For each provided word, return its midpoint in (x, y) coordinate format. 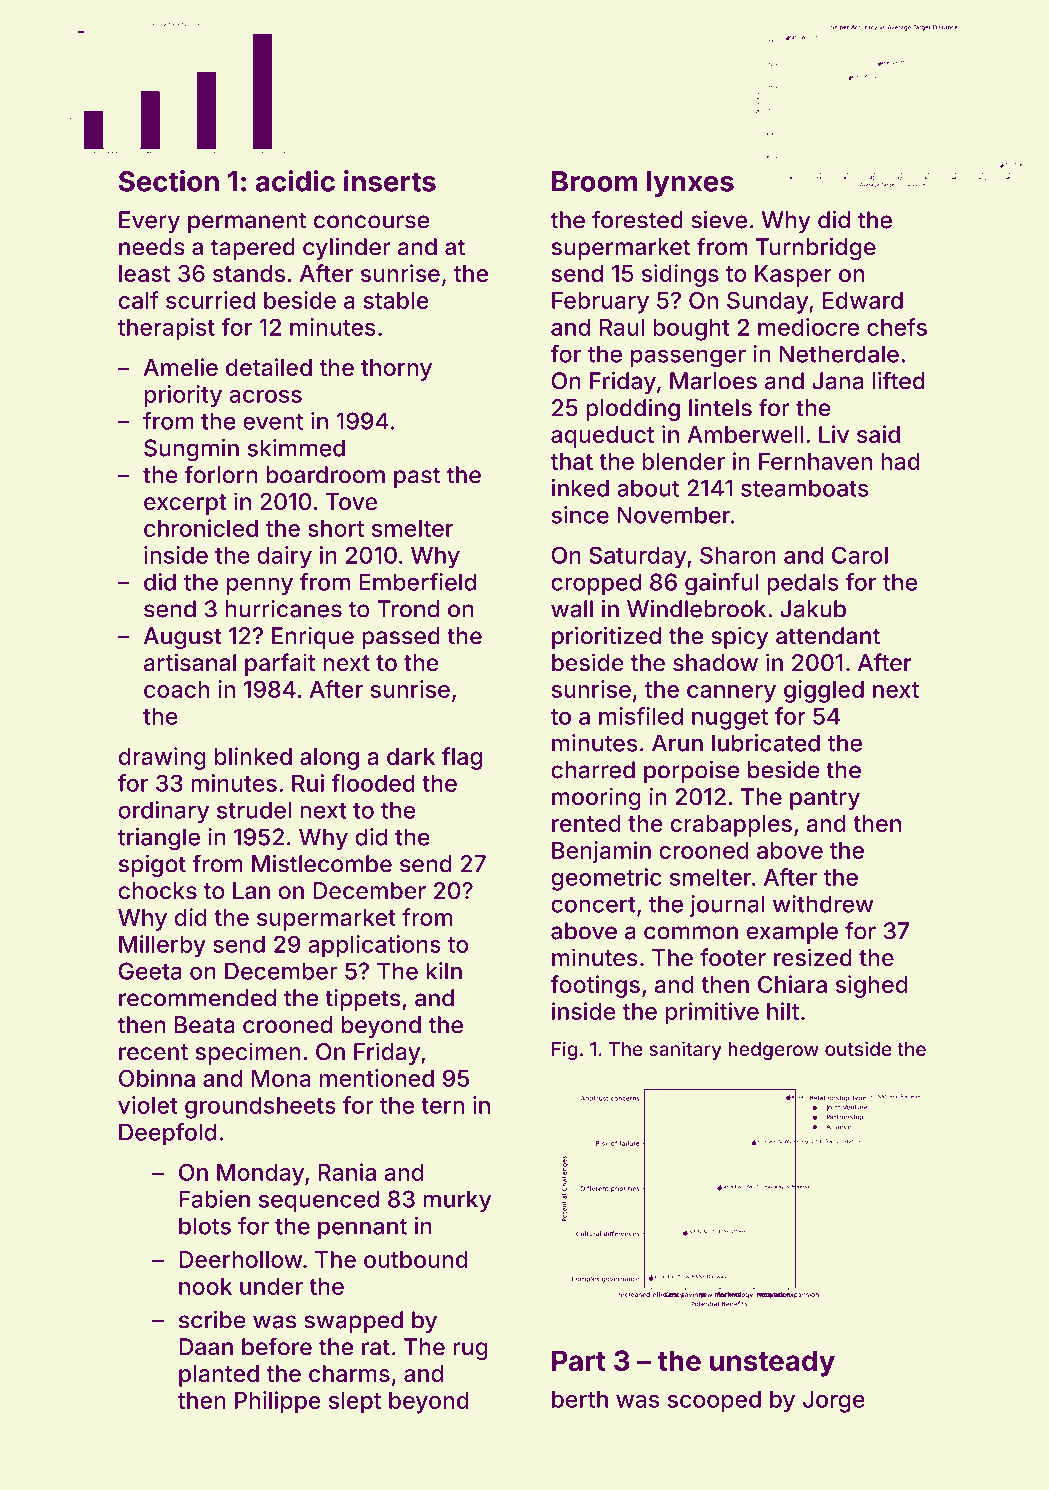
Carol (860, 555)
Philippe (278, 1402)
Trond (408, 609)
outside (858, 1048)
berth (580, 1399)
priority (183, 396)
